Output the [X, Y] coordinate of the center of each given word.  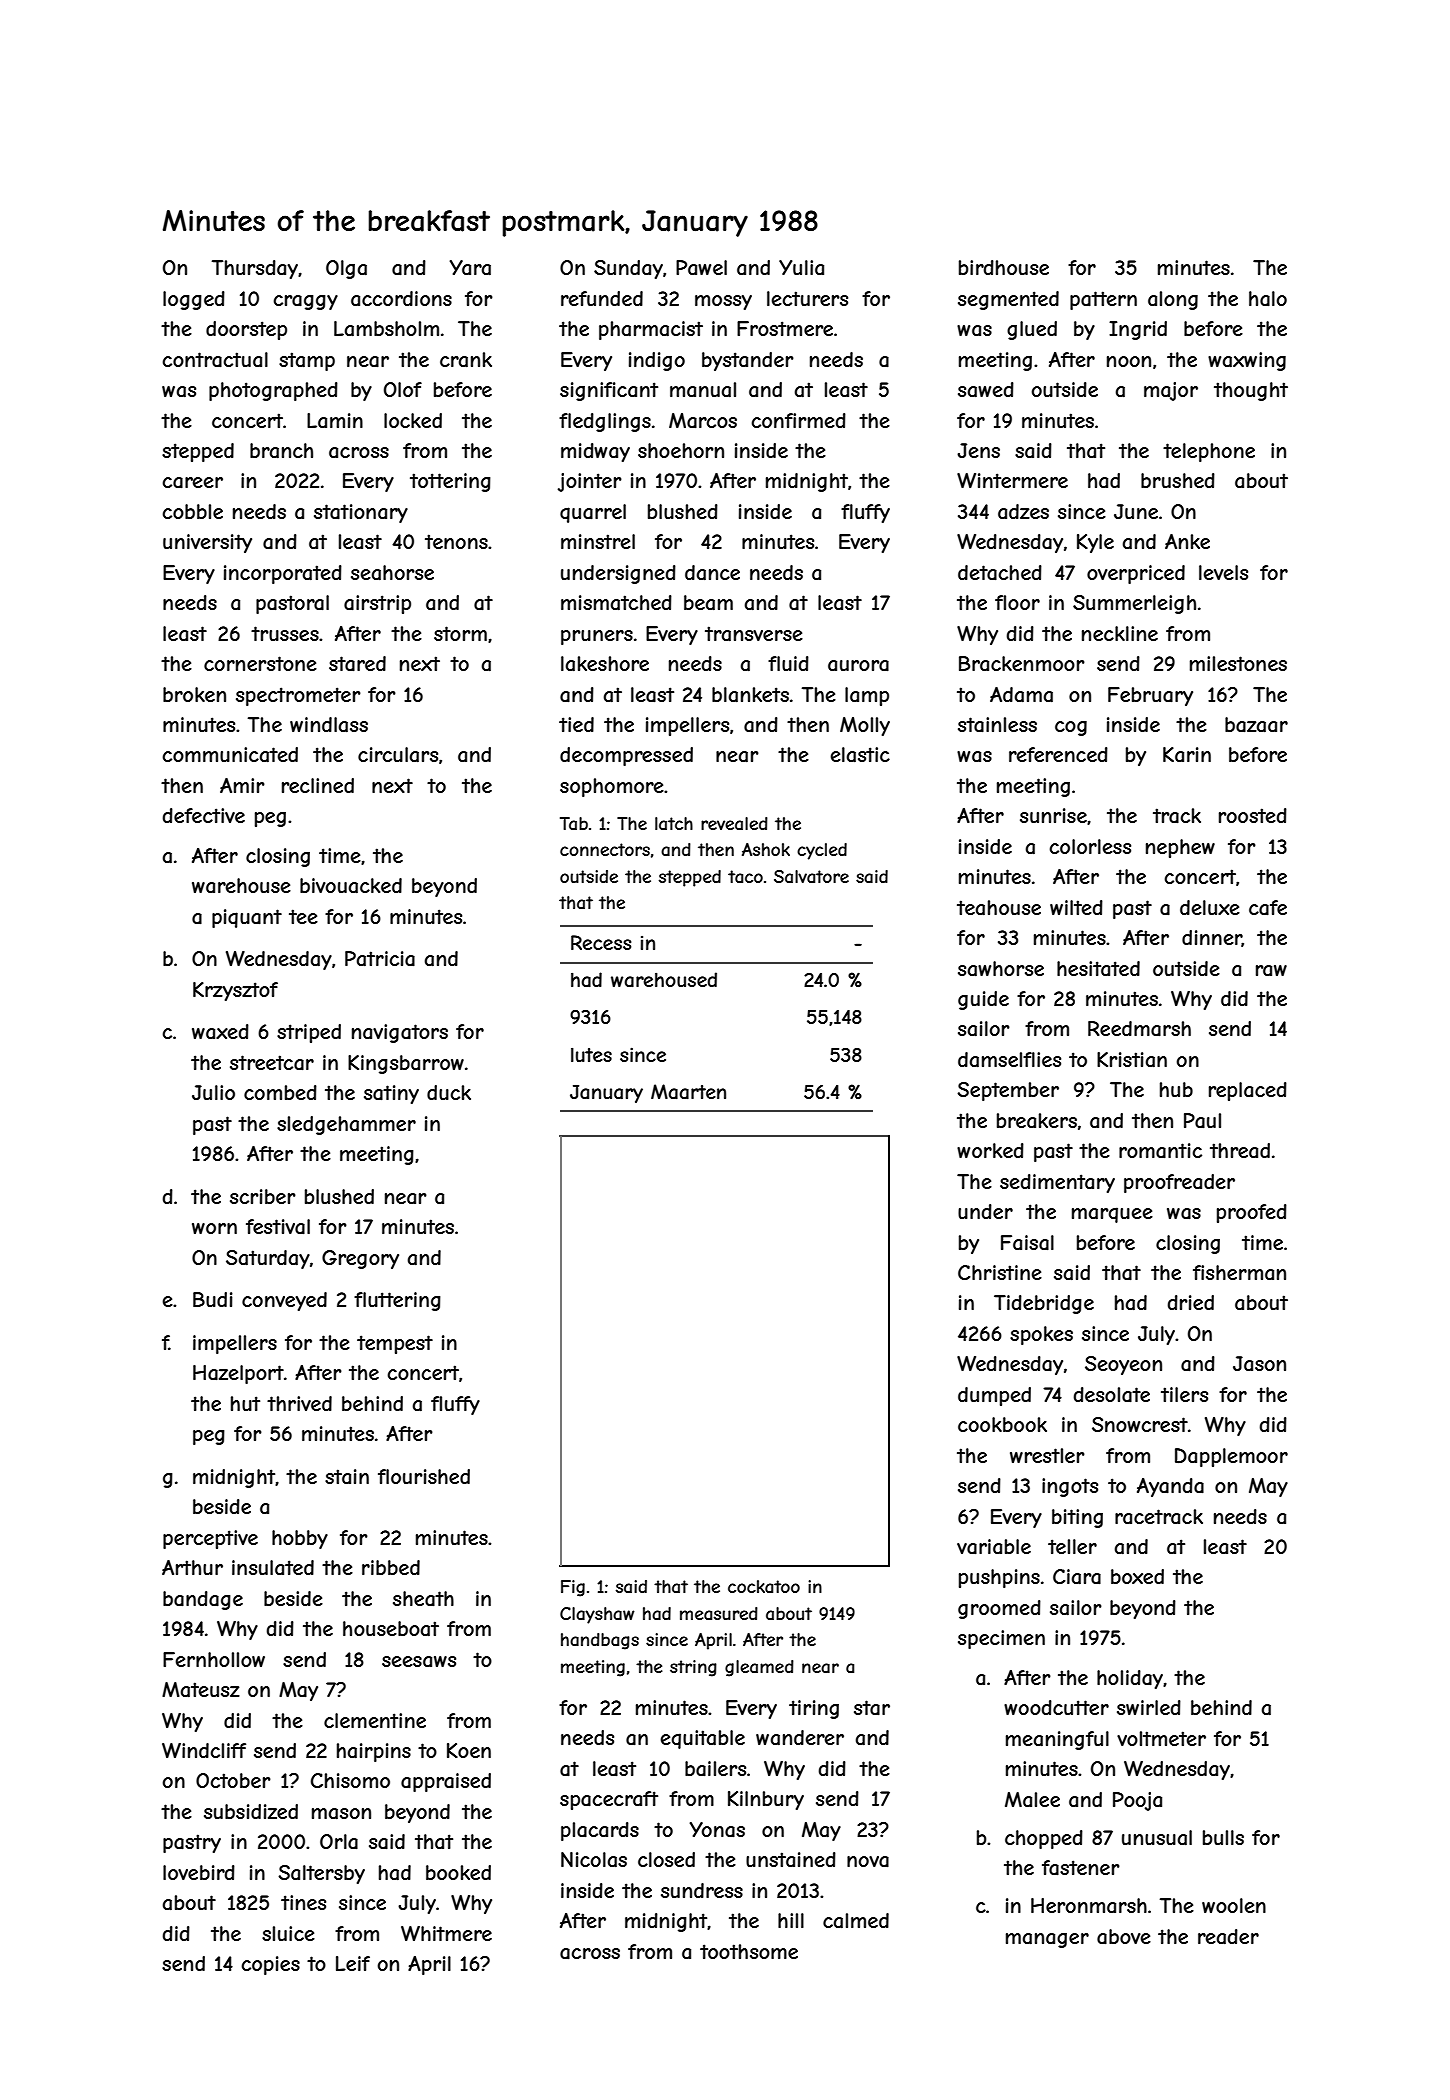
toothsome [749, 1951]
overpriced [1136, 574]
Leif [353, 1963]
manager [1047, 1940]
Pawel [701, 267]
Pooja [1137, 1801]
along [1173, 300]
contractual [215, 360]
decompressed [626, 756]
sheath [423, 1599]
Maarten [688, 1092]
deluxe [1210, 907]
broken [194, 694]
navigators [400, 1033]
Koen [469, 1750]
